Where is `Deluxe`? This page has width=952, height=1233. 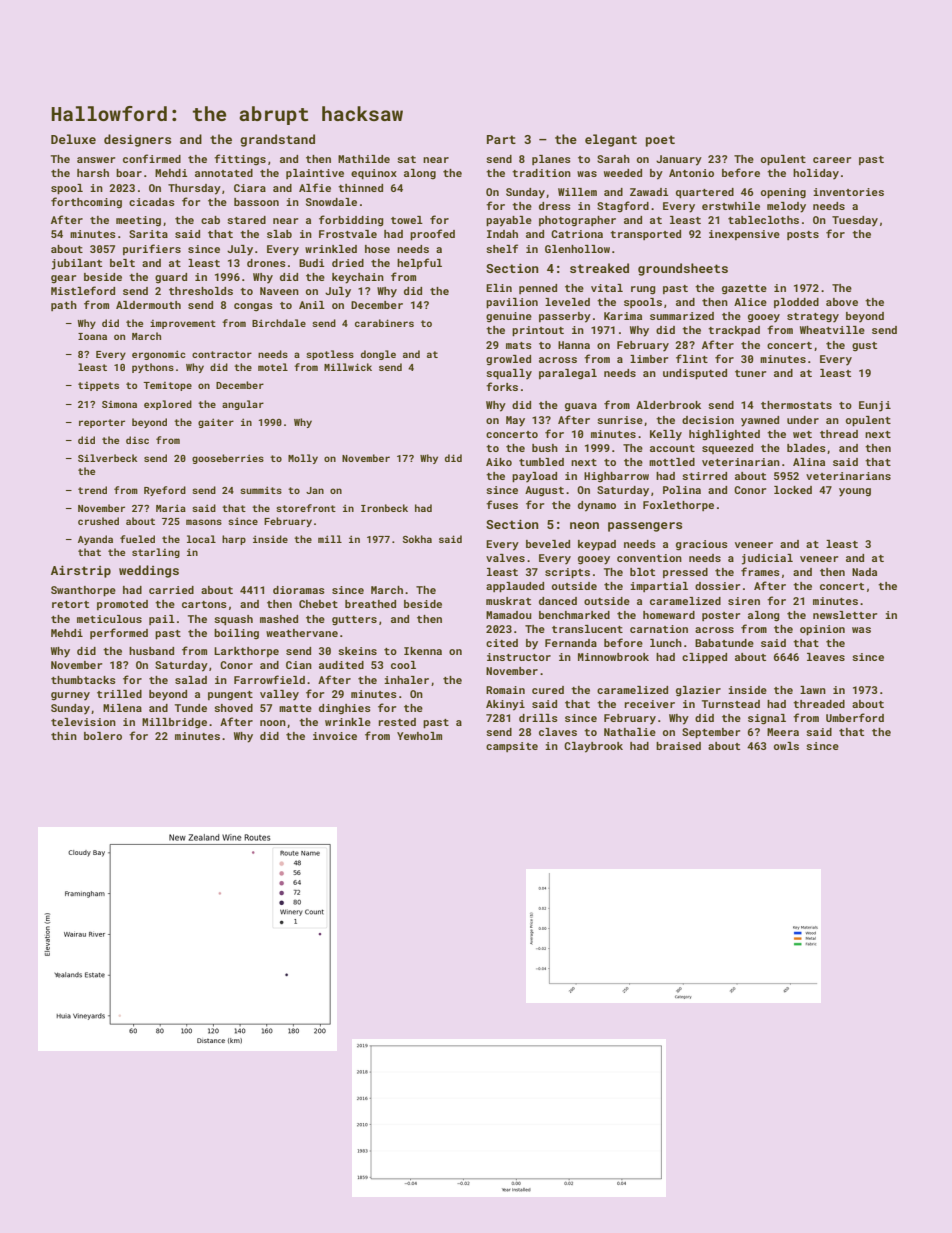
Deluxe is located at coordinates (73, 139).
